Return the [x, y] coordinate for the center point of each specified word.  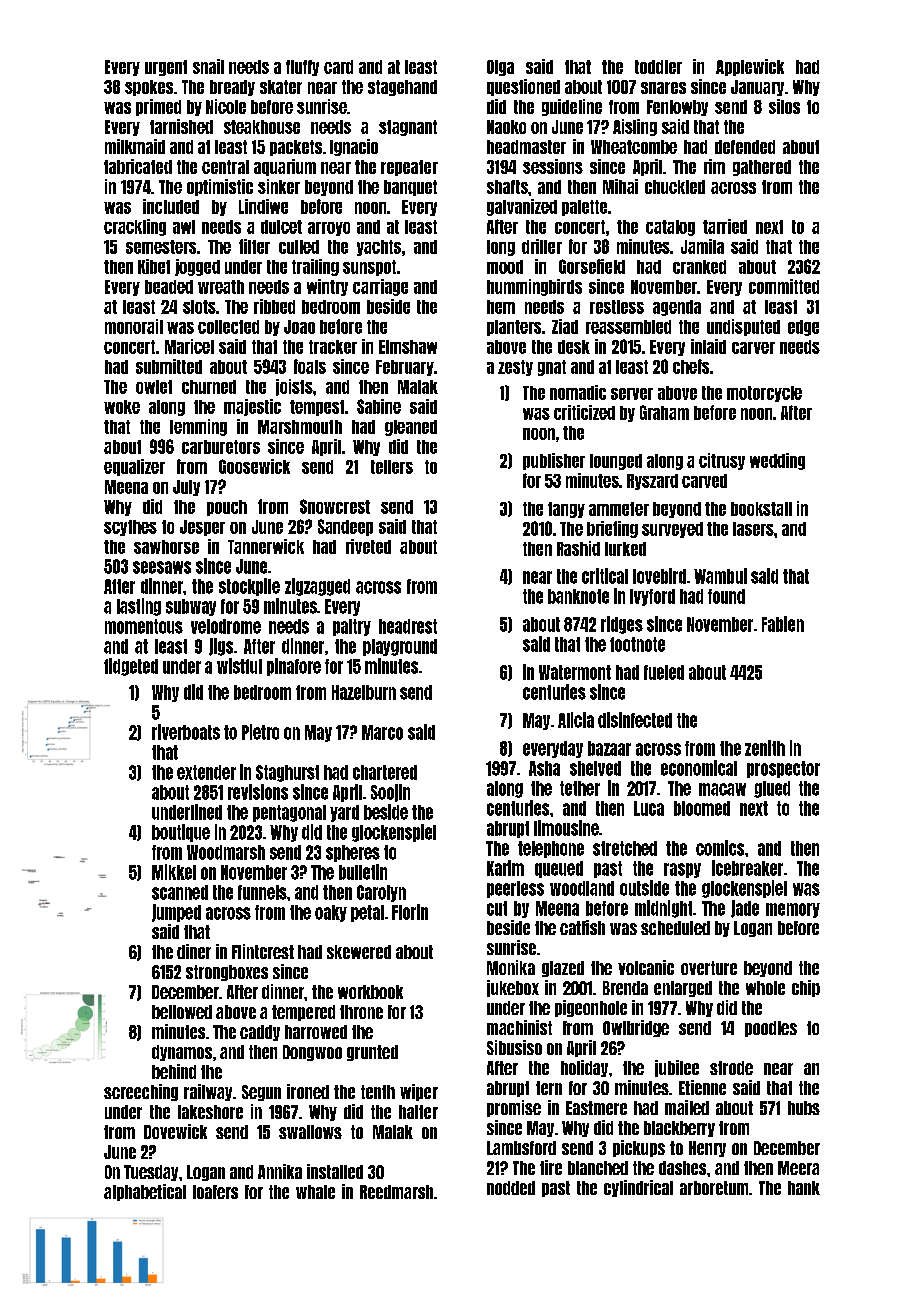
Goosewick [254, 466]
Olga [500, 68]
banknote [578, 596]
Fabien [783, 624]
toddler [658, 67]
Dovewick [175, 1131]
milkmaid [135, 146]
